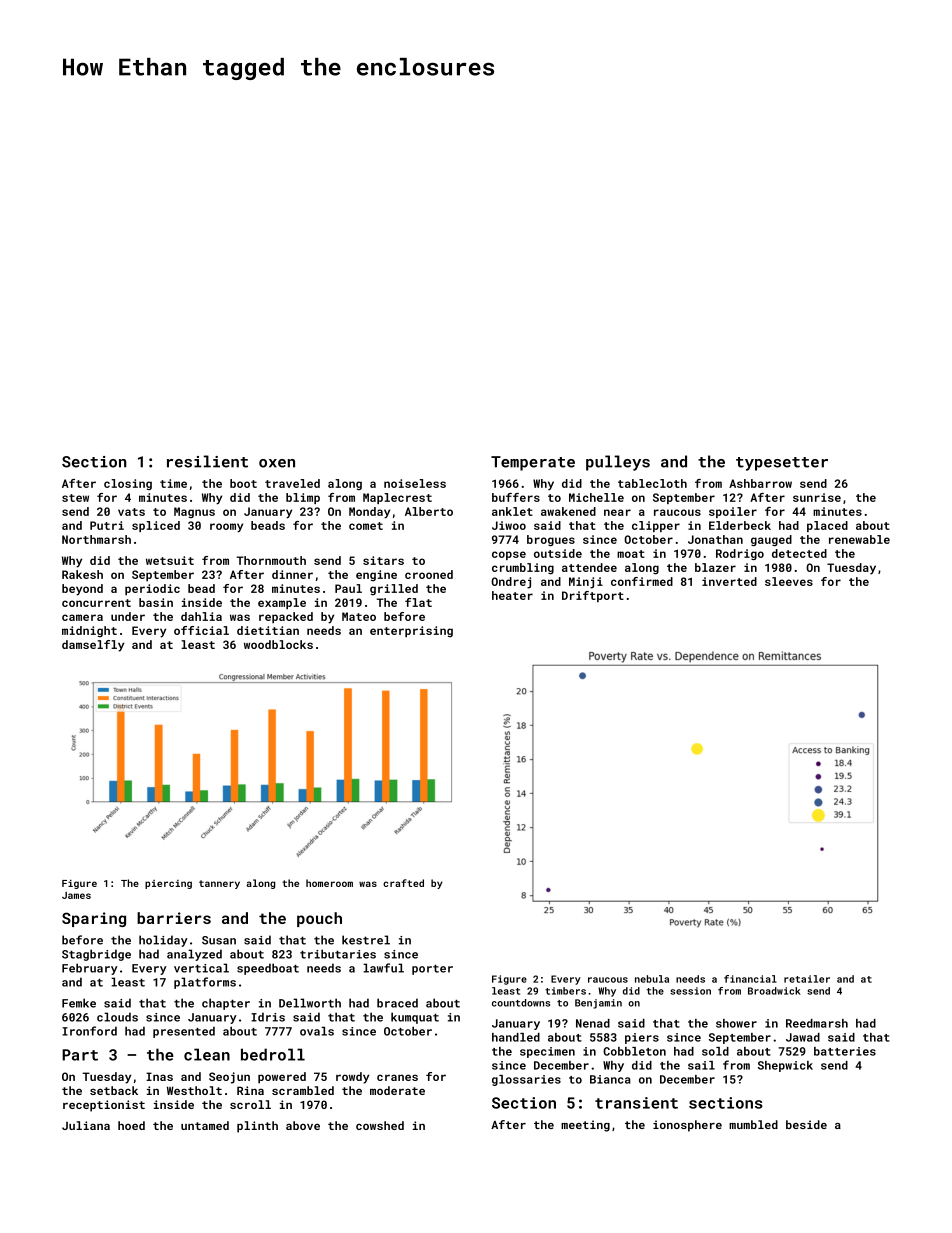 The width and height of the document is (952, 1233). I want to click on enterprising, so click(411, 632).
